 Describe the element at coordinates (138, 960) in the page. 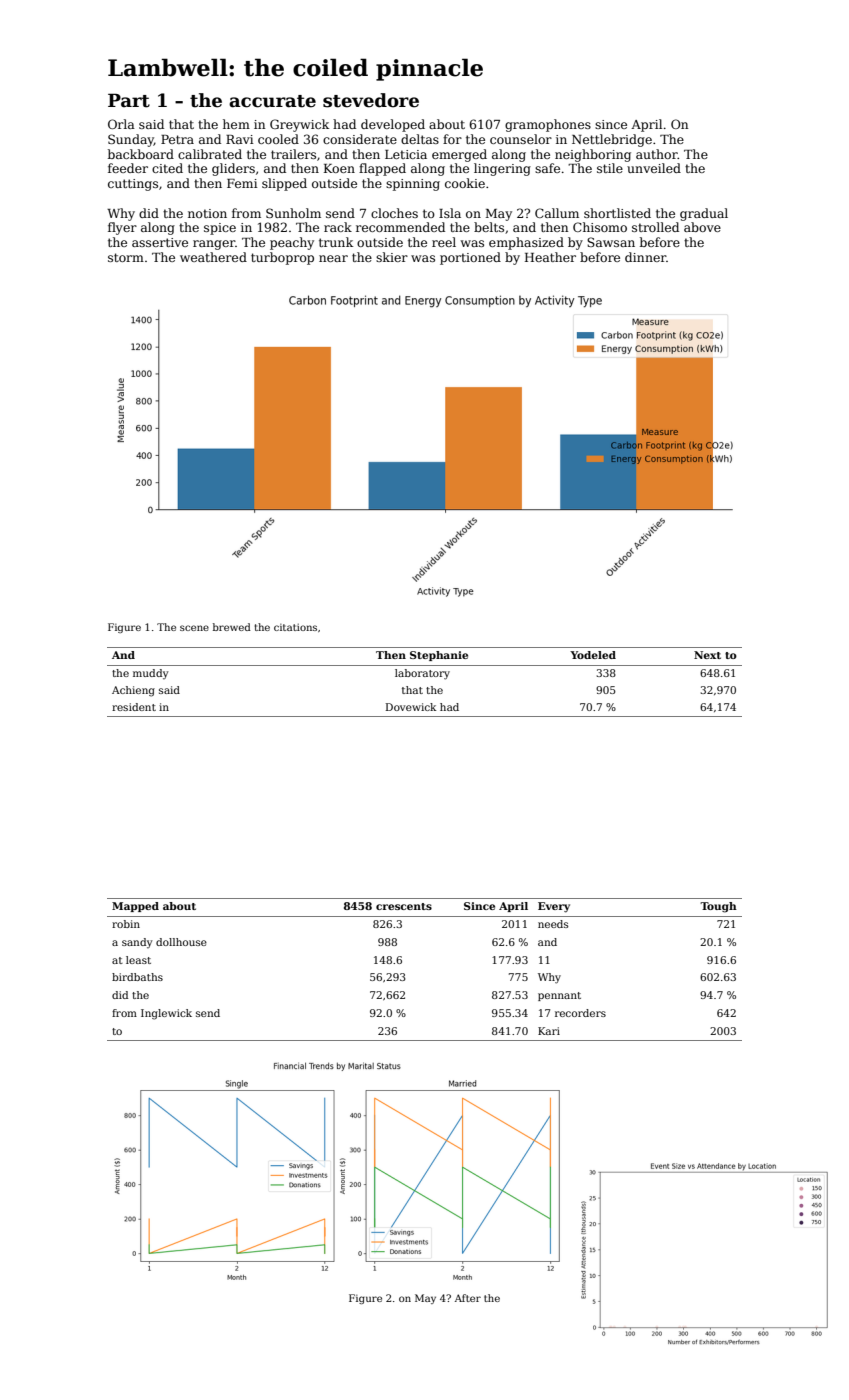

I see `least` at that location.
